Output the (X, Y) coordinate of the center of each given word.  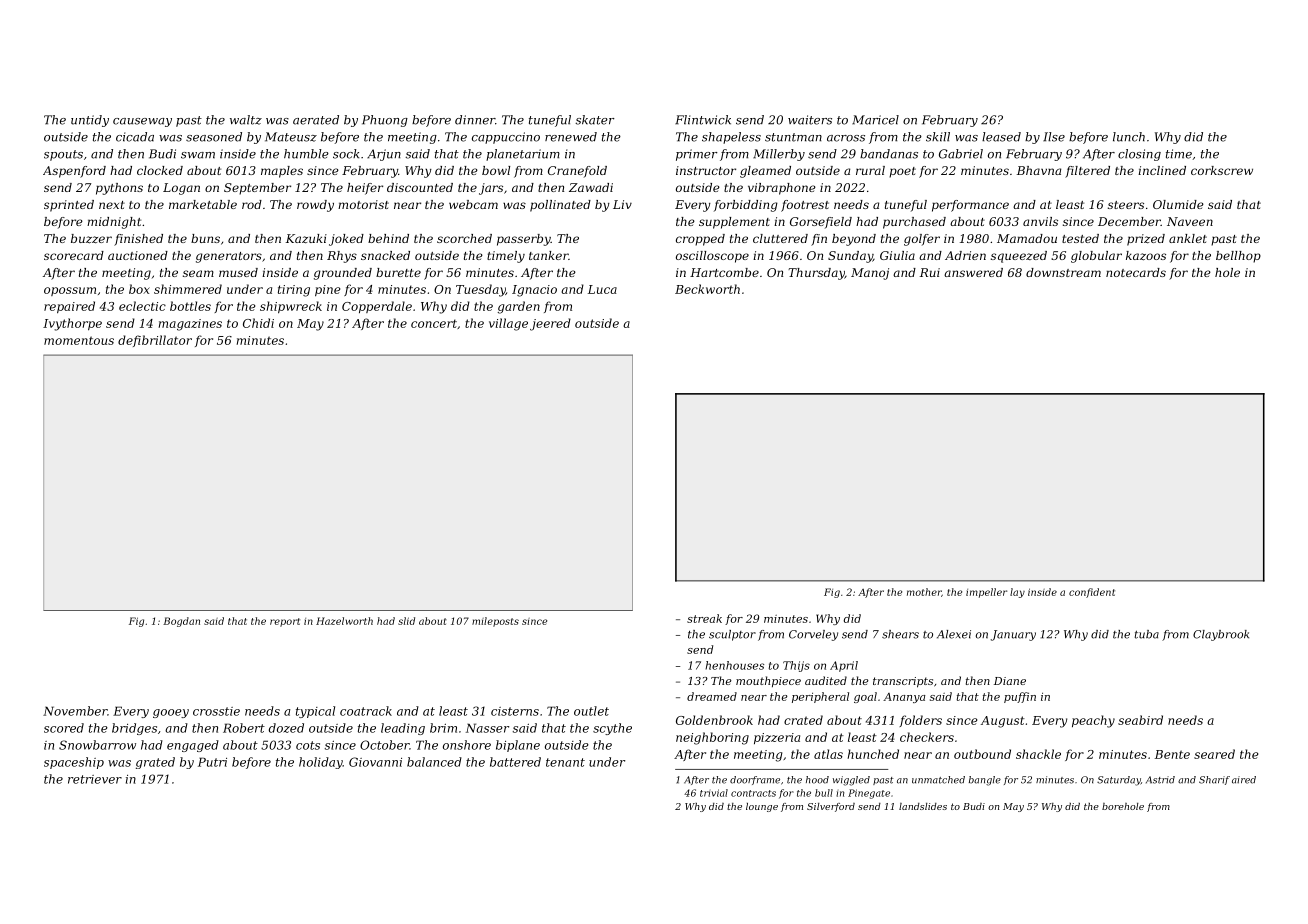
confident (1092, 593)
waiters (810, 120)
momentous (79, 340)
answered (973, 272)
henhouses (734, 665)
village (508, 324)
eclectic (142, 306)
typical (315, 712)
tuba (1147, 634)
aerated (316, 120)
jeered (550, 324)
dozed (286, 728)
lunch (1129, 137)
